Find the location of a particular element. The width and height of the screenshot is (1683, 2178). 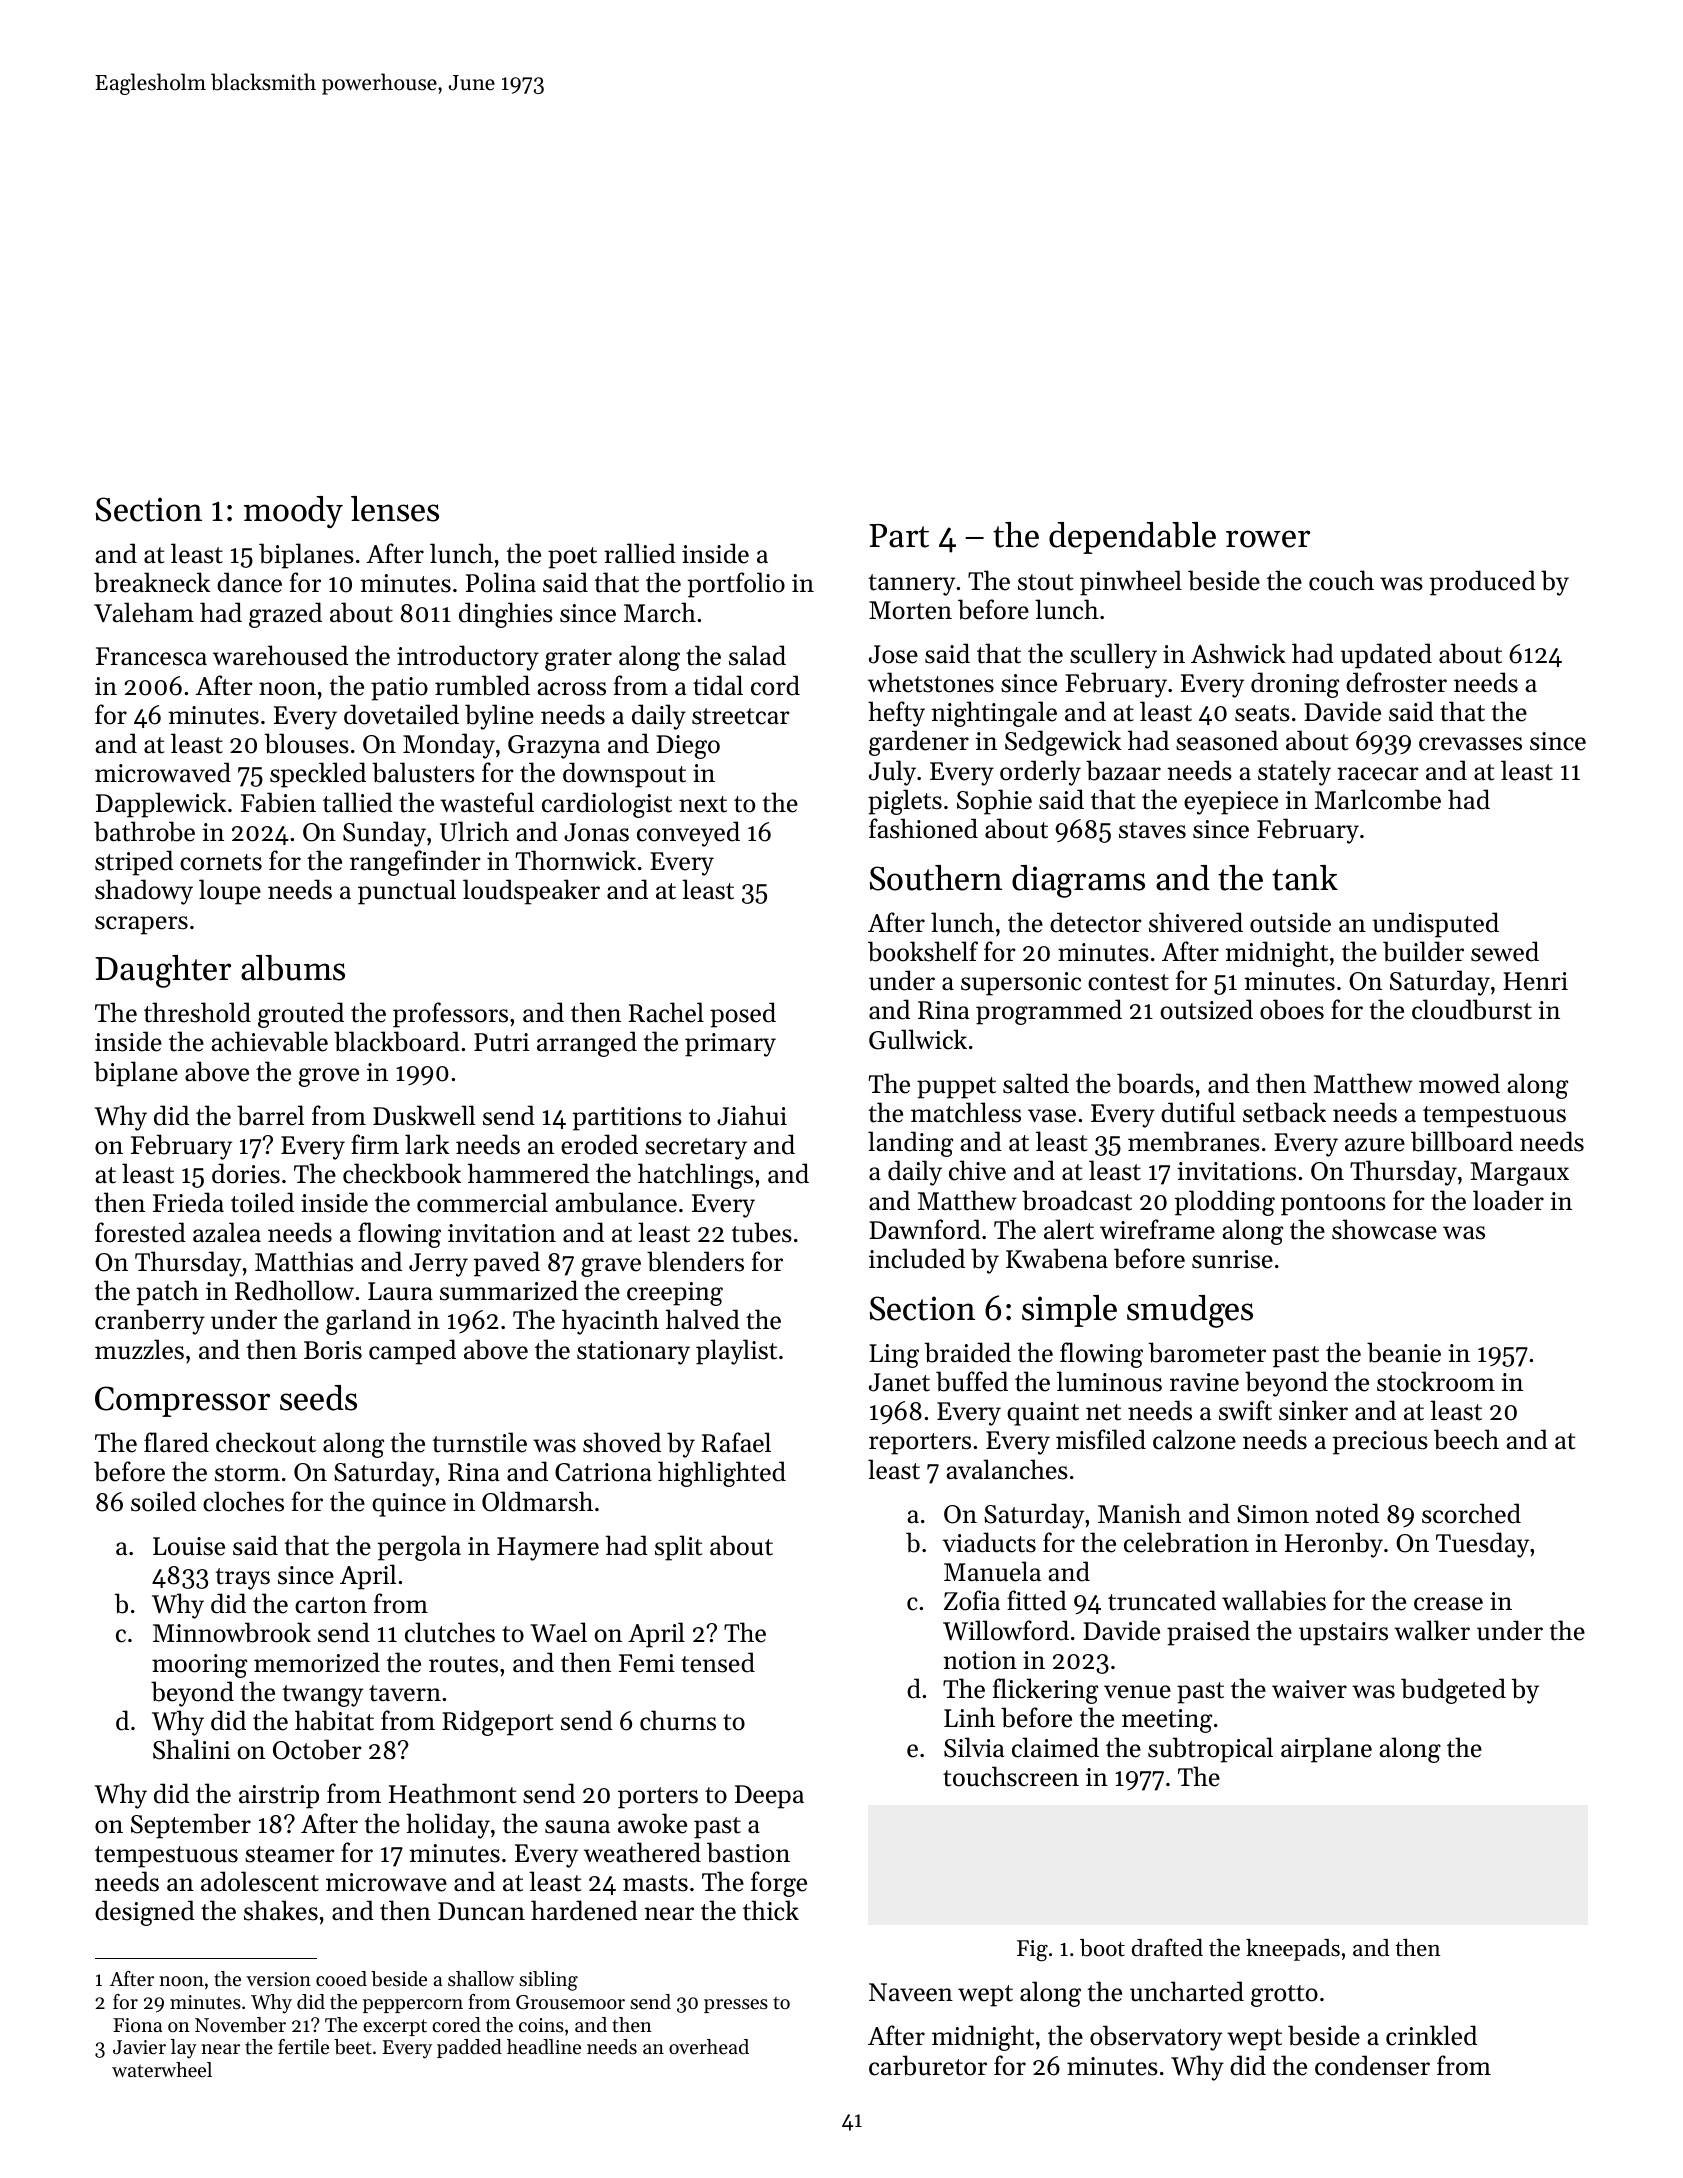

supersonic is located at coordinates (1021, 984).
